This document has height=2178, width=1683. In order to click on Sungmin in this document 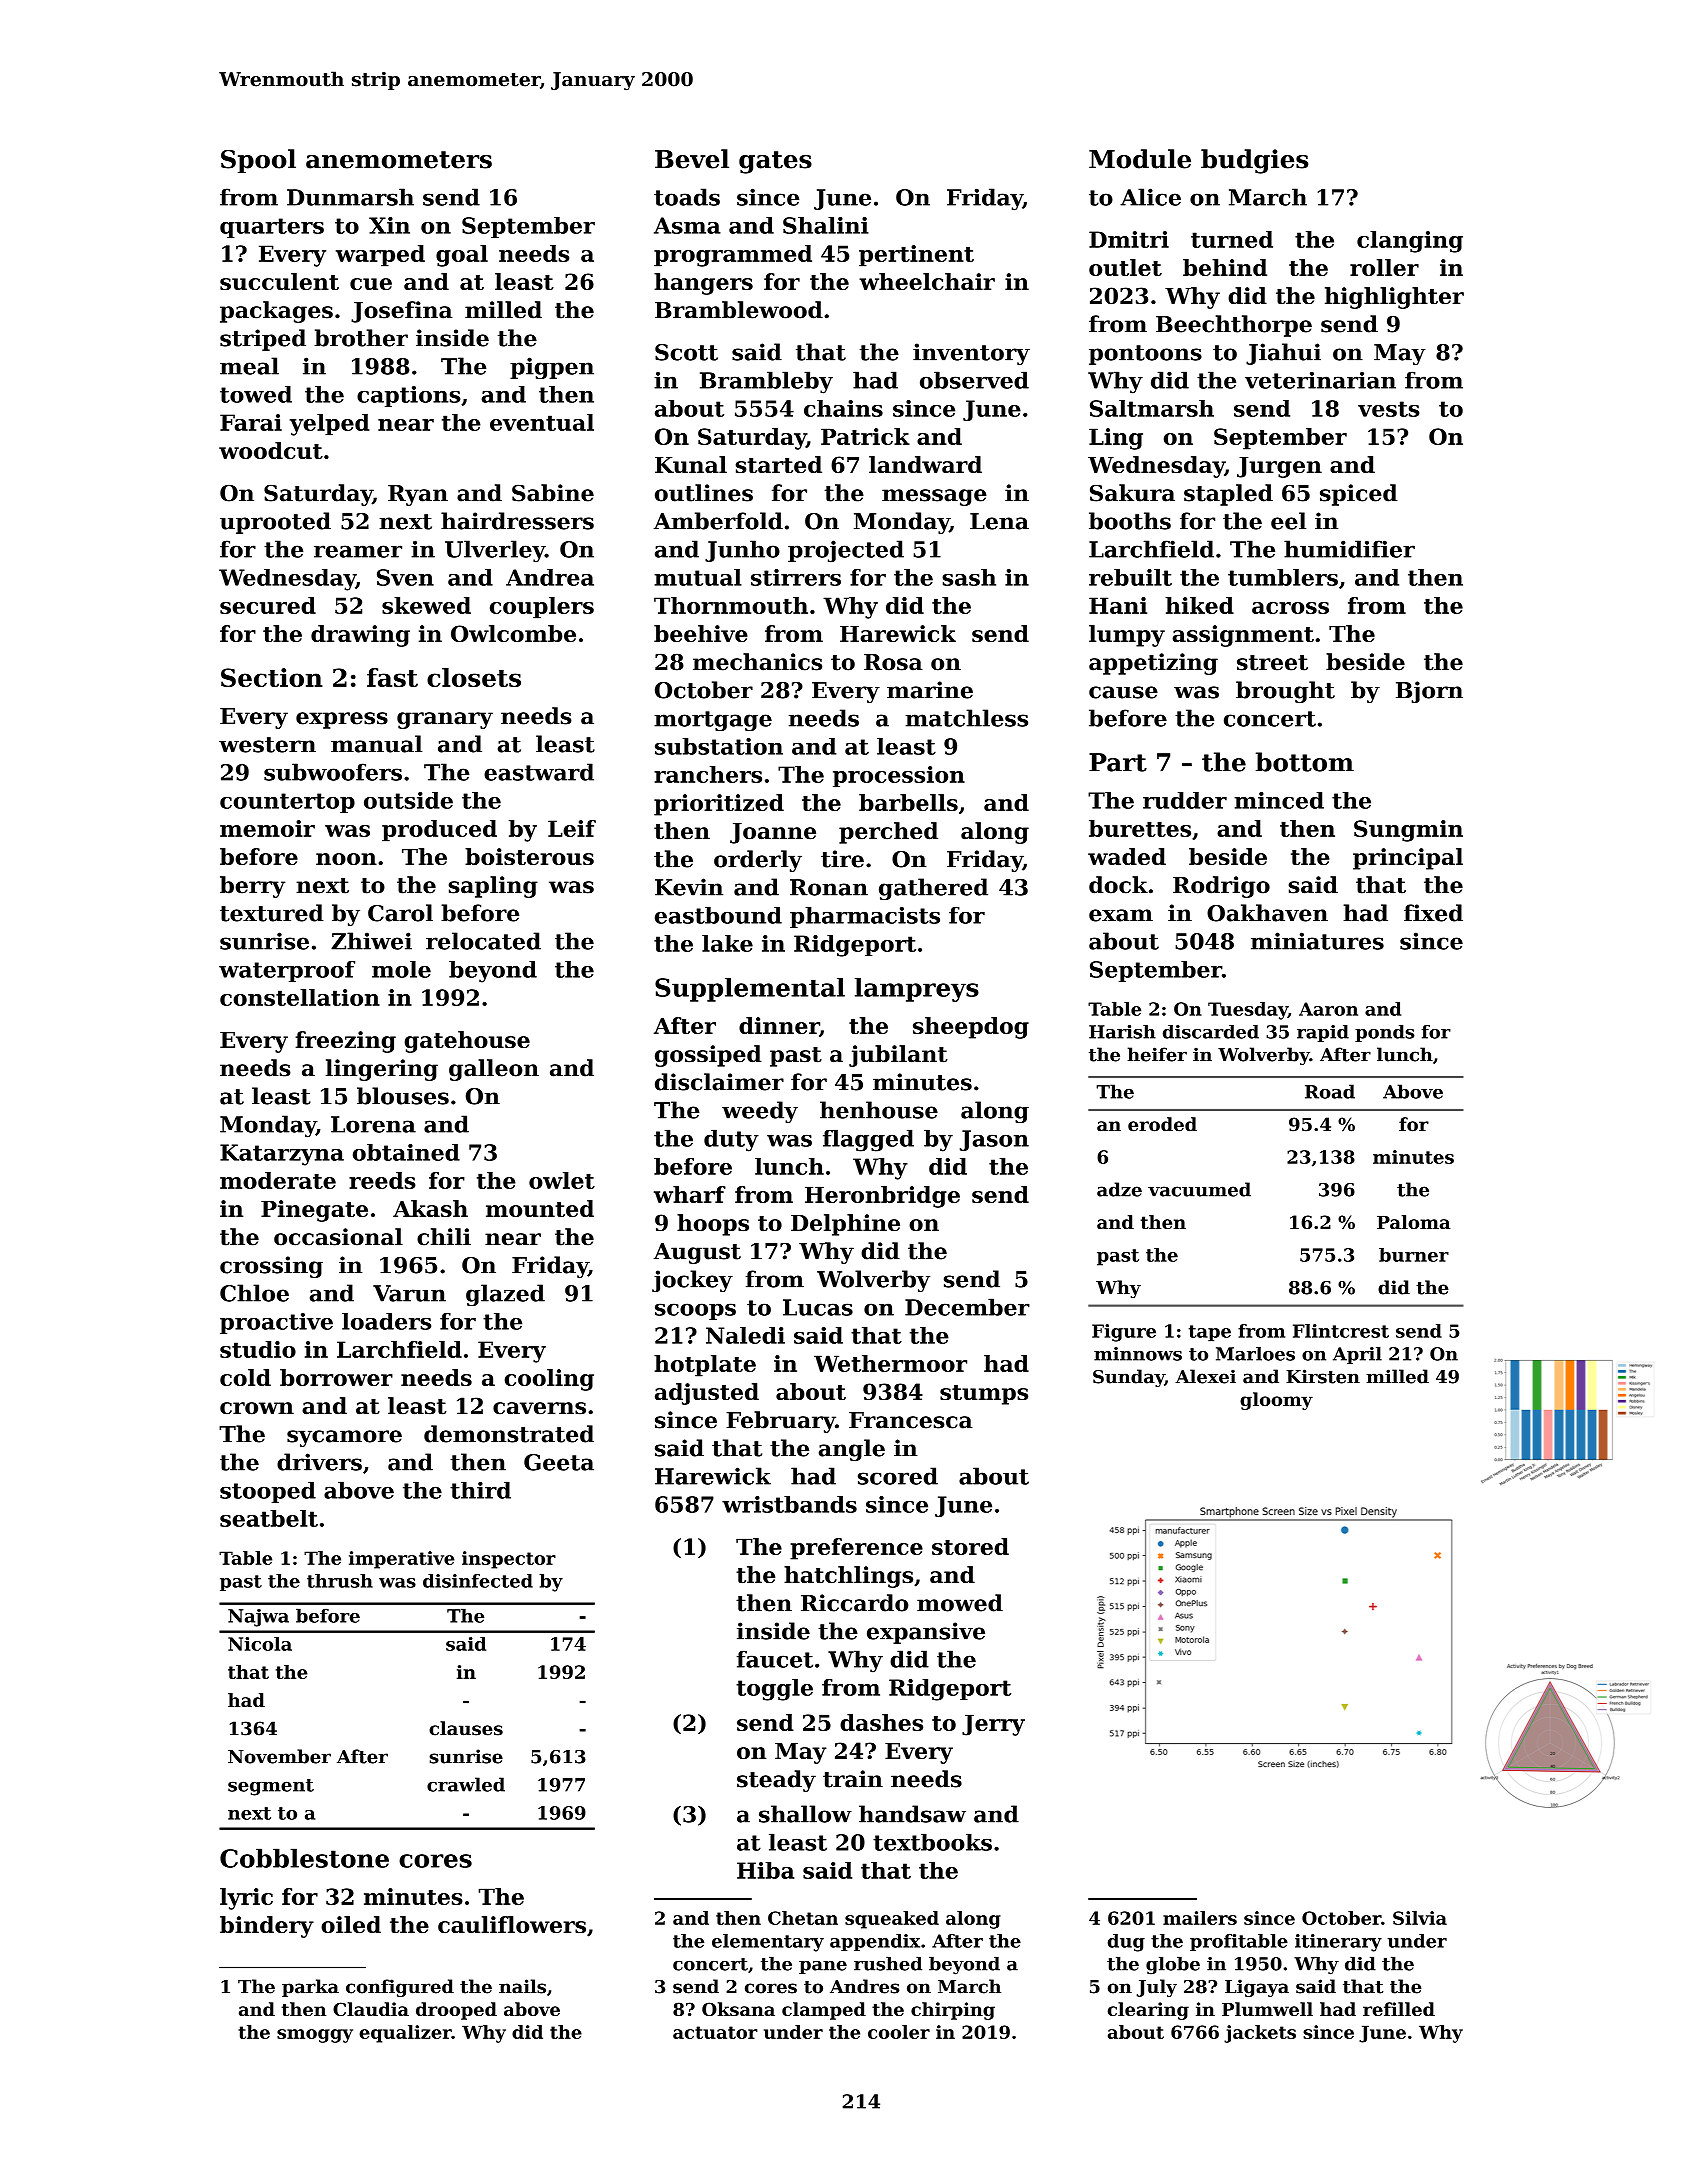, I will do `click(1408, 831)`.
